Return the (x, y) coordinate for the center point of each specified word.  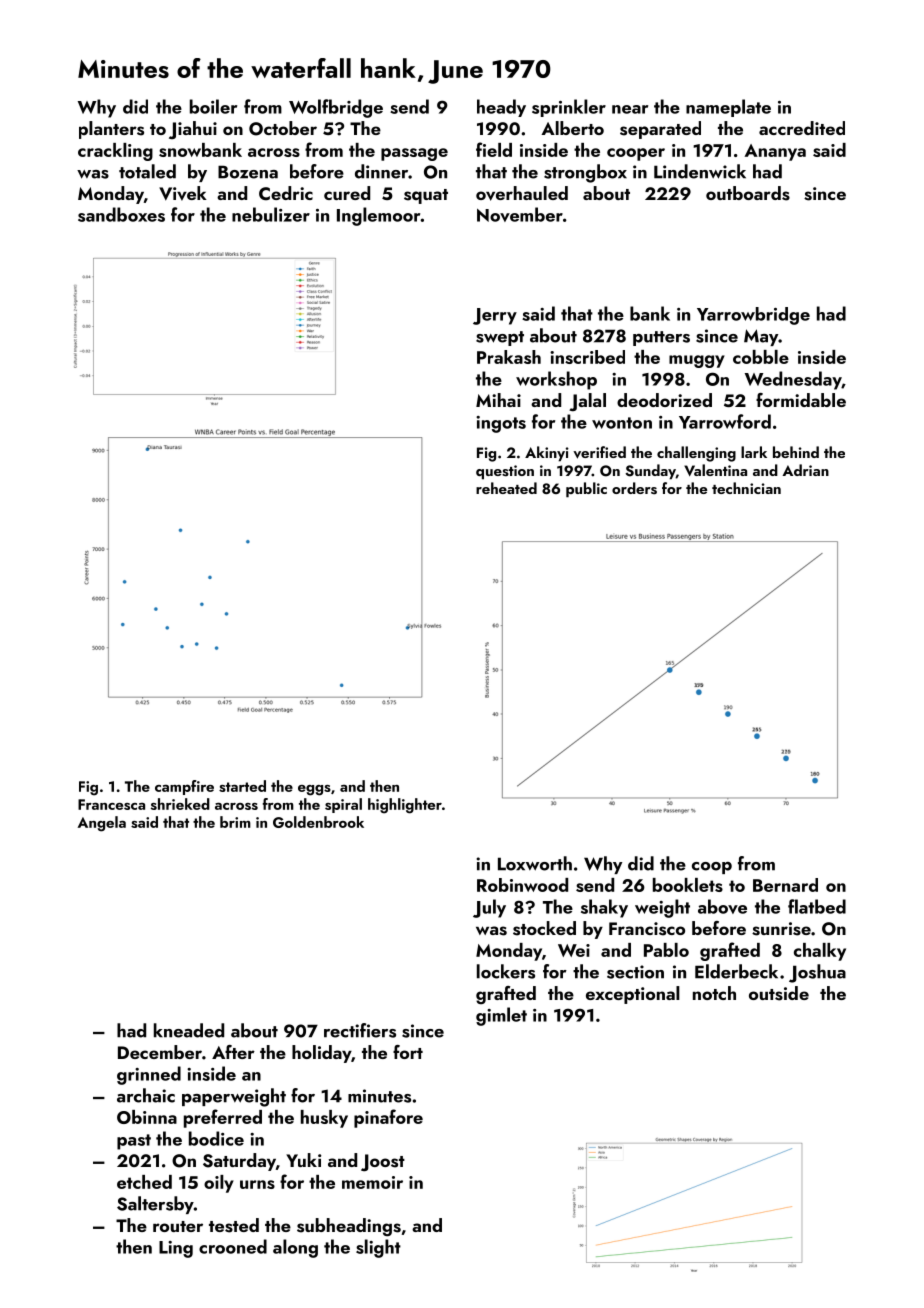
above (722, 906)
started (242, 786)
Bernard (785, 885)
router (178, 1226)
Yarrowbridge (753, 316)
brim (235, 822)
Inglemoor (379, 216)
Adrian (805, 470)
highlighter (405, 806)
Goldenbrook (318, 822)
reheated (506, 488)
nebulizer (271, 214)
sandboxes (121, 214)
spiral (343, 805)
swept (500, 338)
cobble (761, 357)
